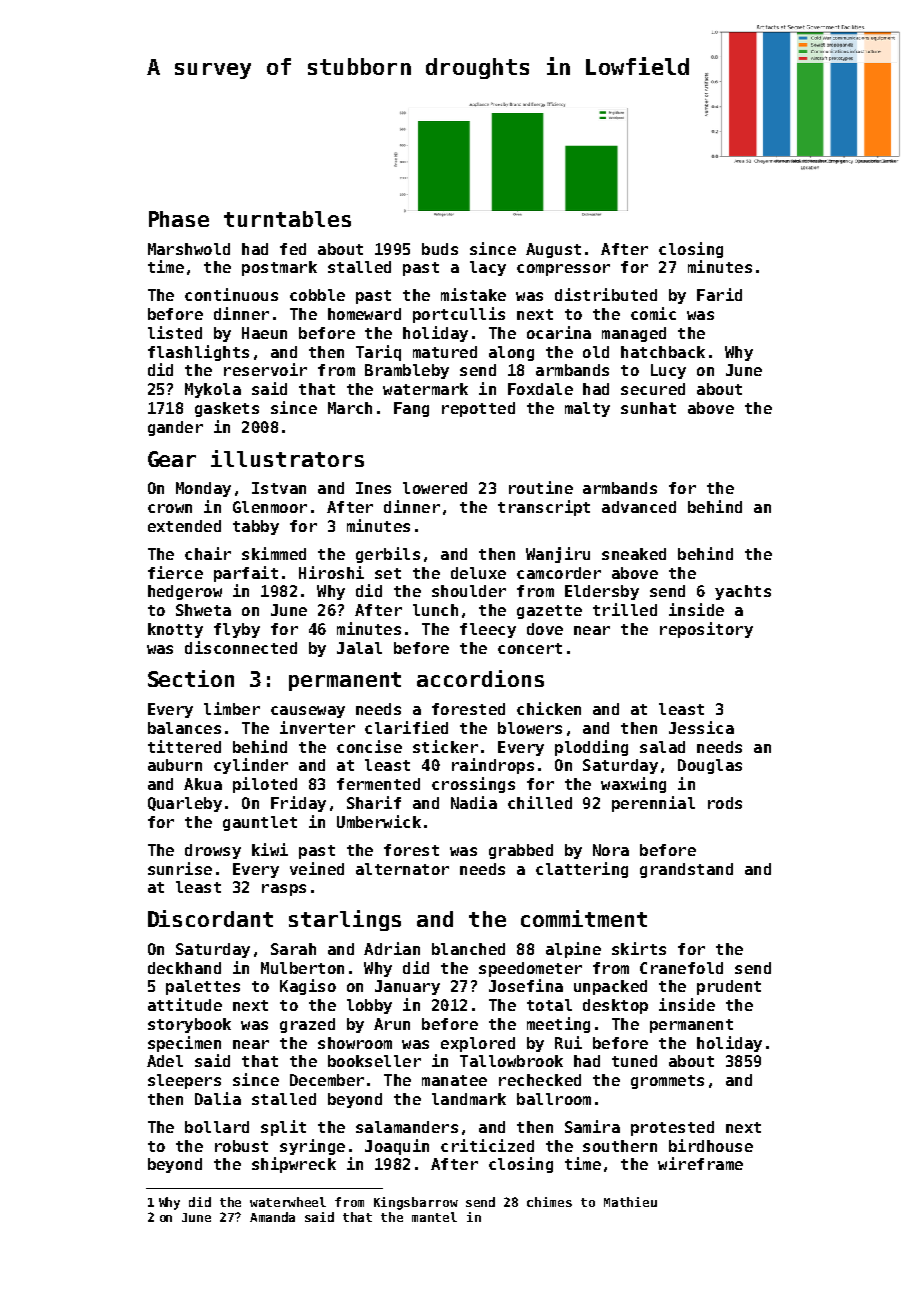 Image resolution: width=924 pixels, height=1314 pixels. What do you see at coordinates (175, 765) in the document?
I see `auburn` at bounding box center [175, 765].
